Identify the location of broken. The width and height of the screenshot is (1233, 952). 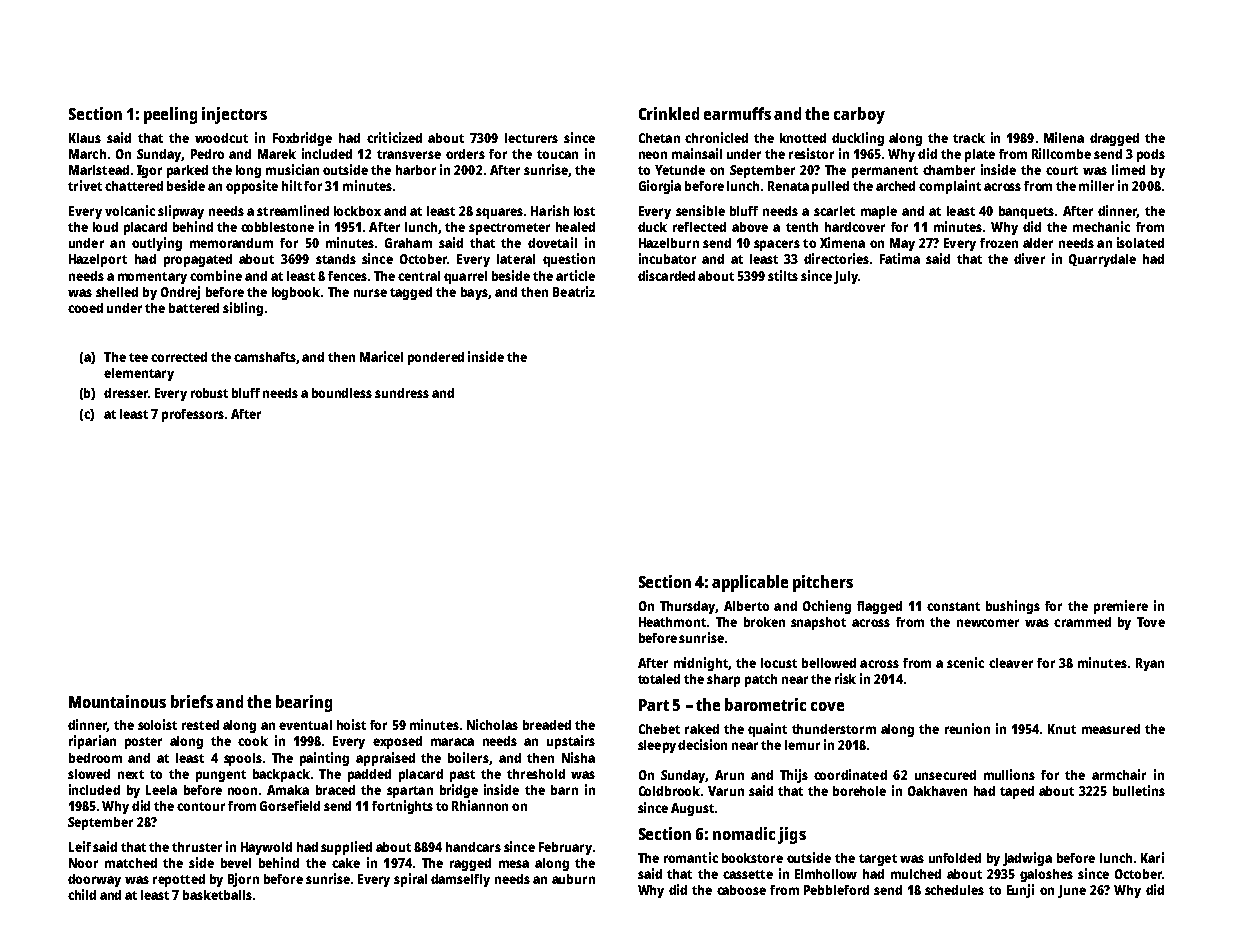
(764, 622).
